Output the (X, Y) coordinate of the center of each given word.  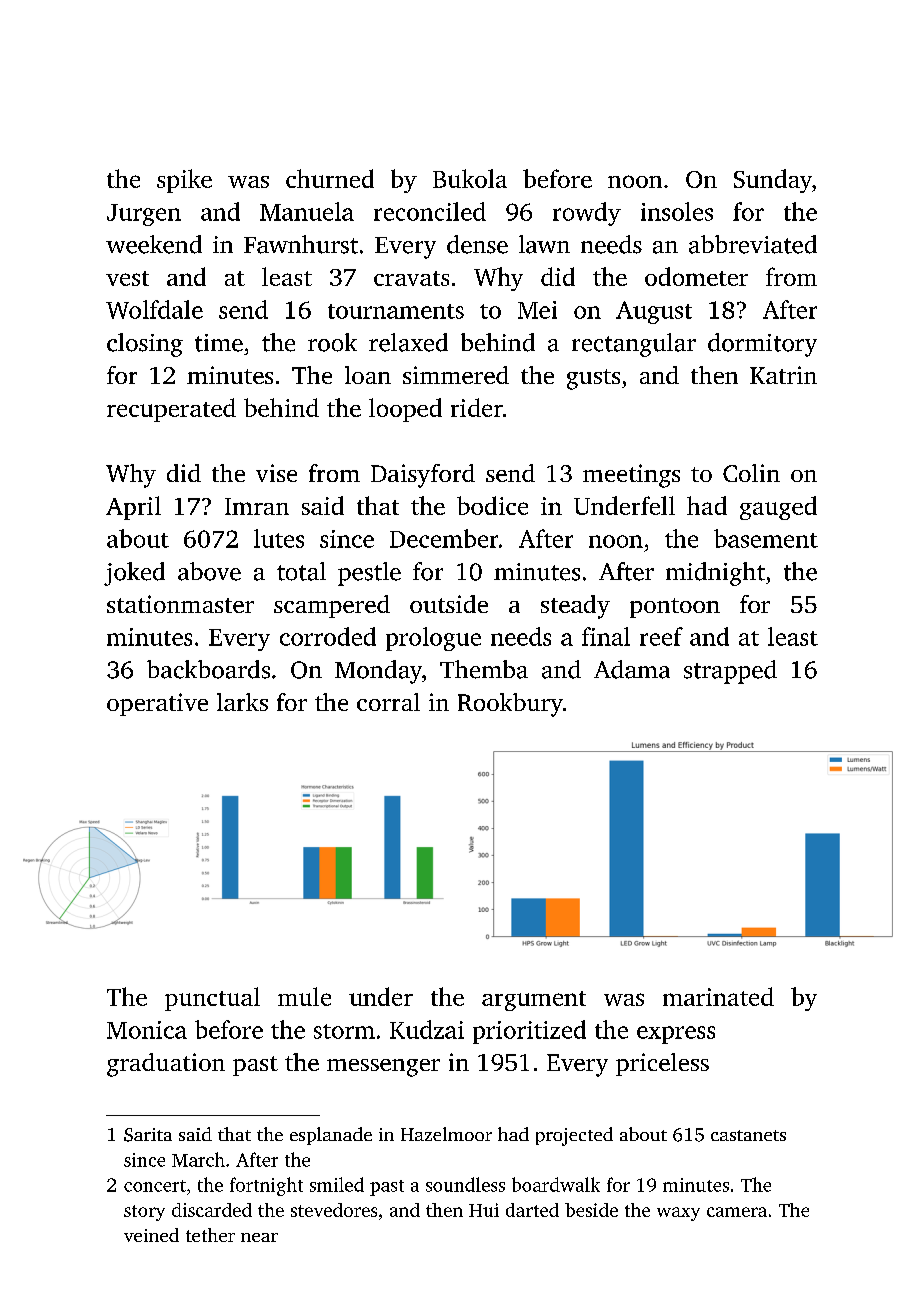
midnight (715, 574)
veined (151, 1235)
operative (157, 704)
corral (388, 702)
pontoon (675, 608)
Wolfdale (154, 309)
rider (477, 407)
